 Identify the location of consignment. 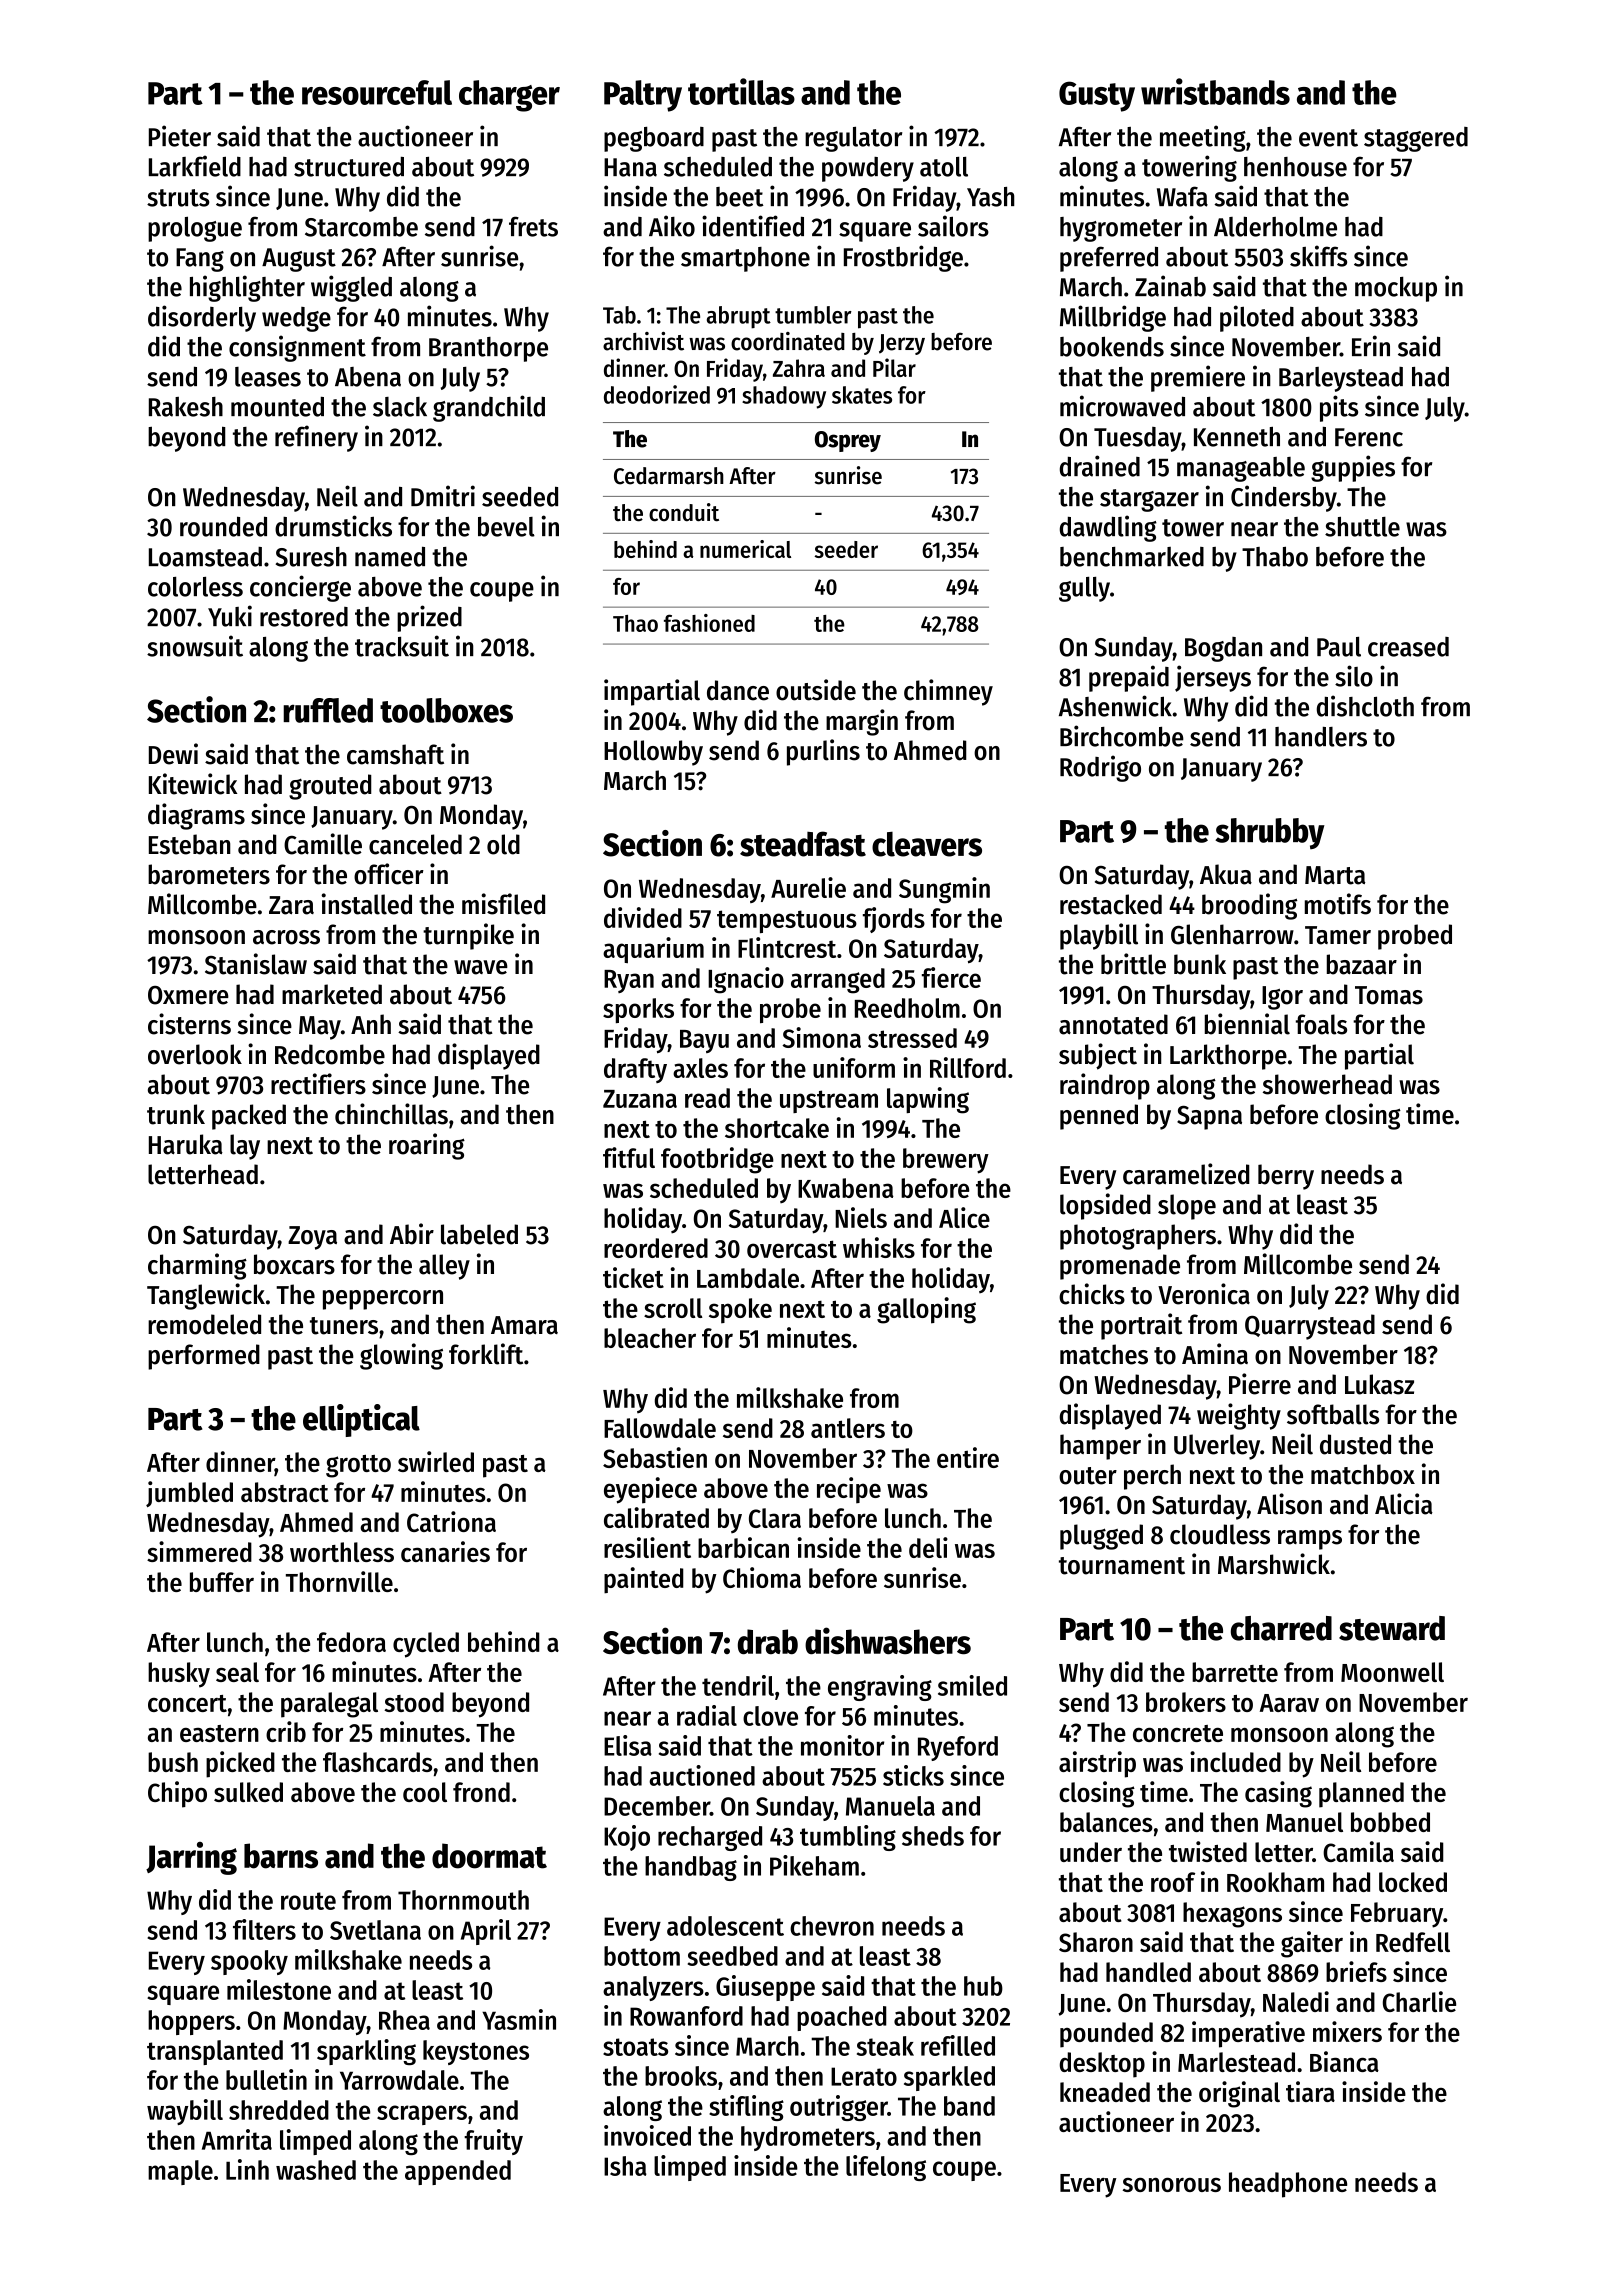
(297, 348).
